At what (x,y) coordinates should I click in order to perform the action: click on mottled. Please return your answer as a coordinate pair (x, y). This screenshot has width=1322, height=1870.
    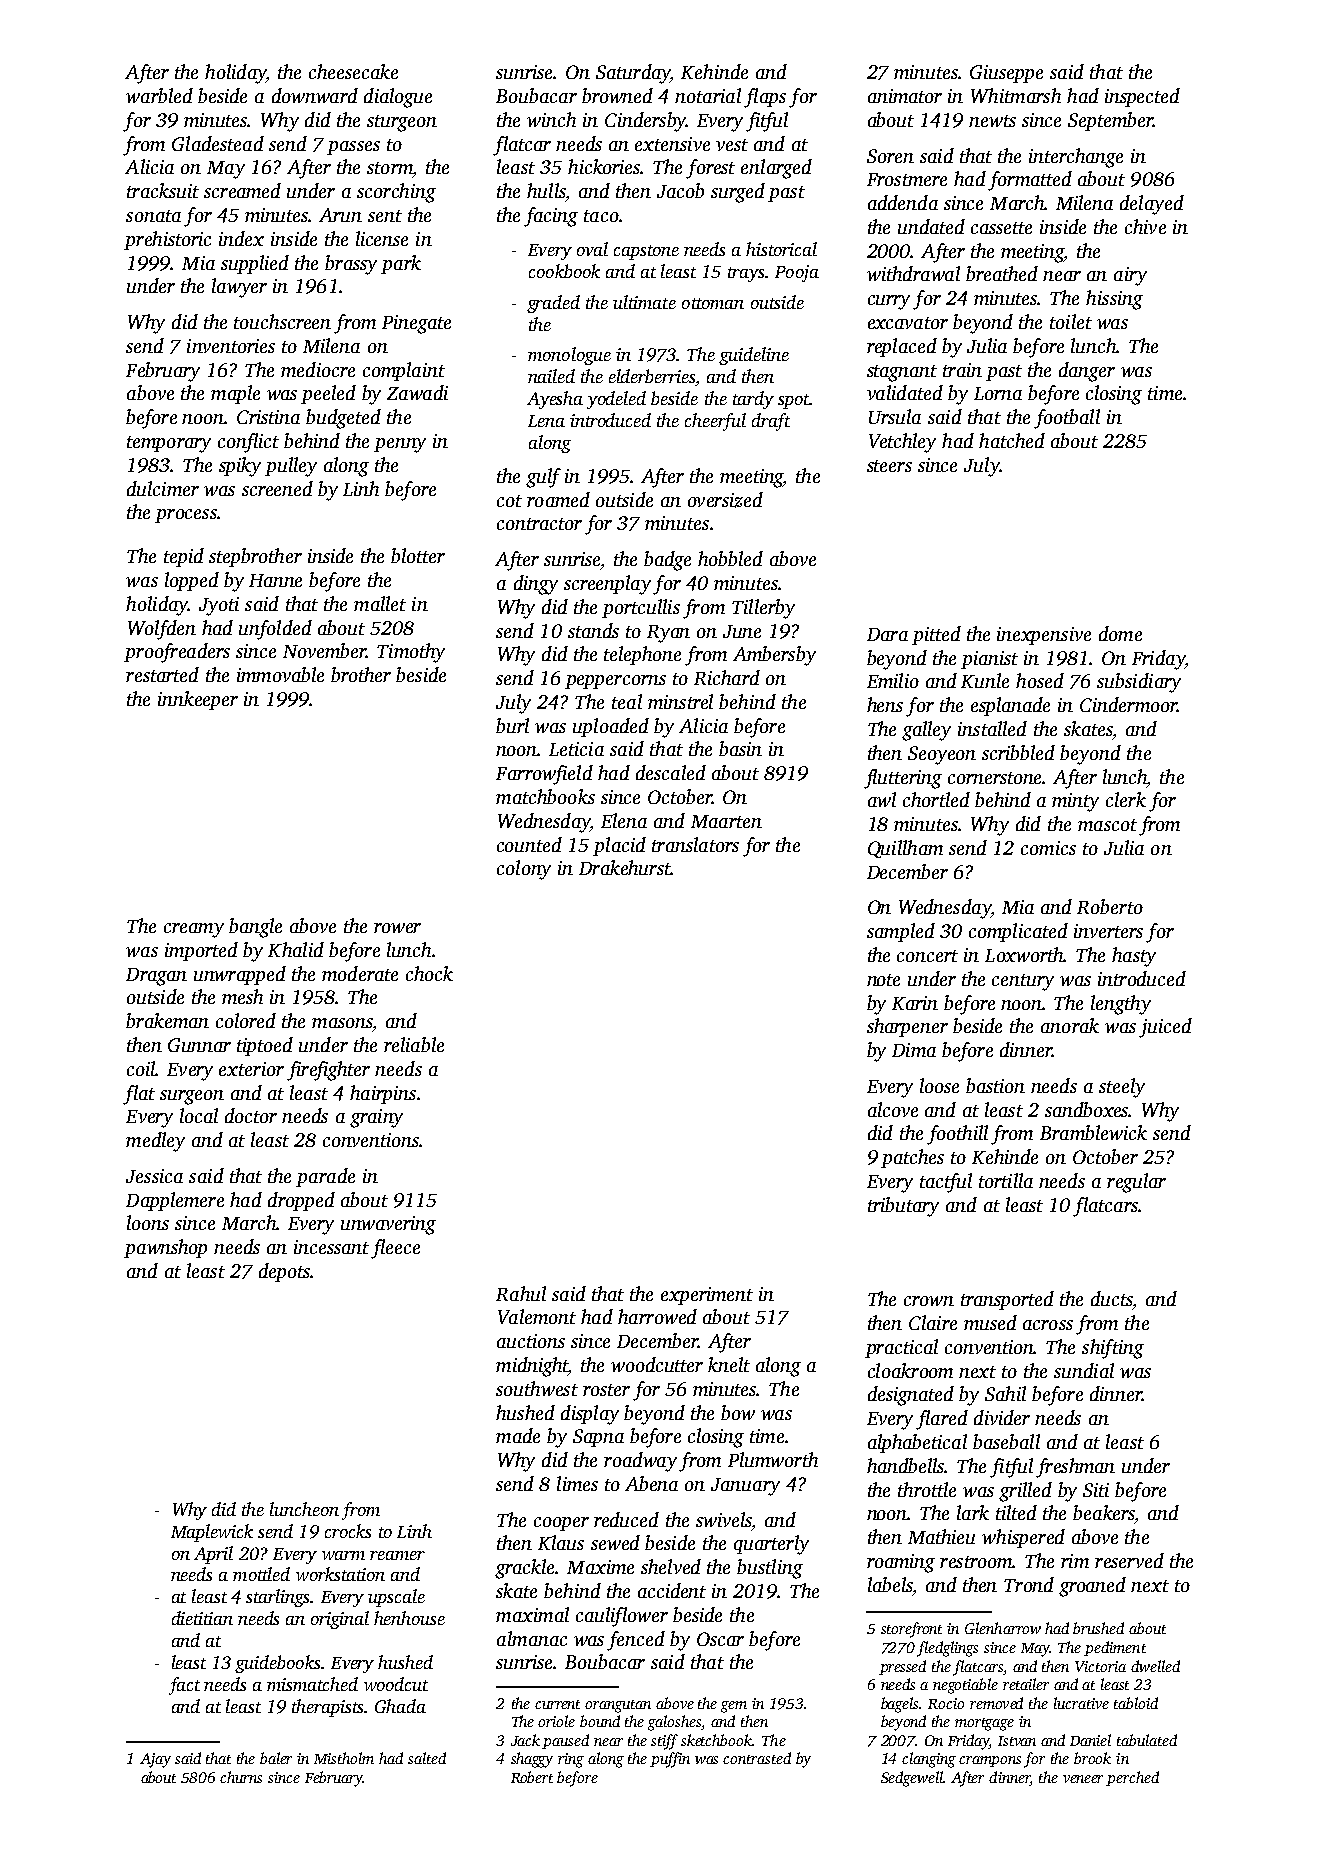
    Looking at the image, I should click on (261, 1574).
